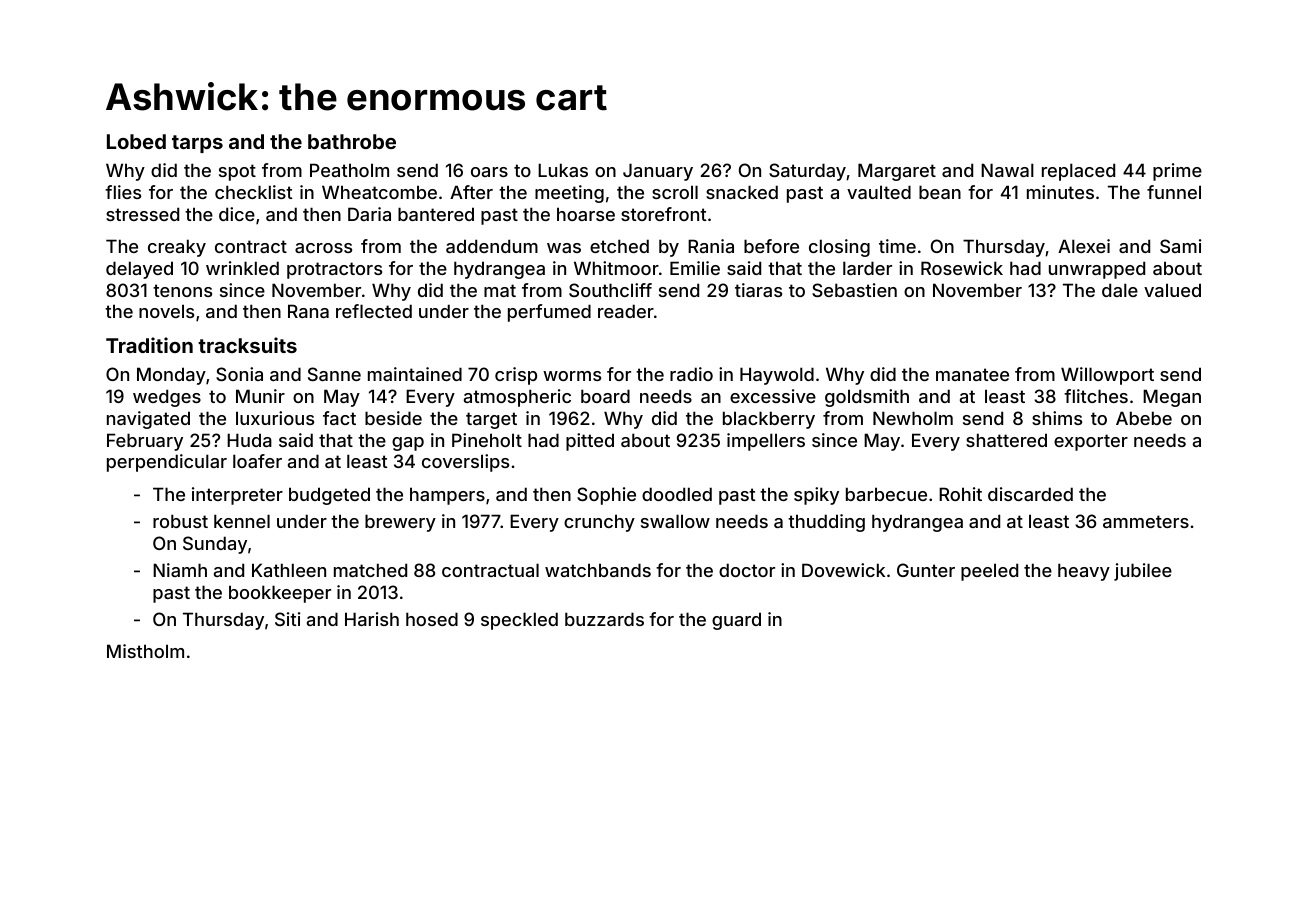  Describe the element at coordinates (519, 621) in the screenshot. I see `speckled` at that location.
